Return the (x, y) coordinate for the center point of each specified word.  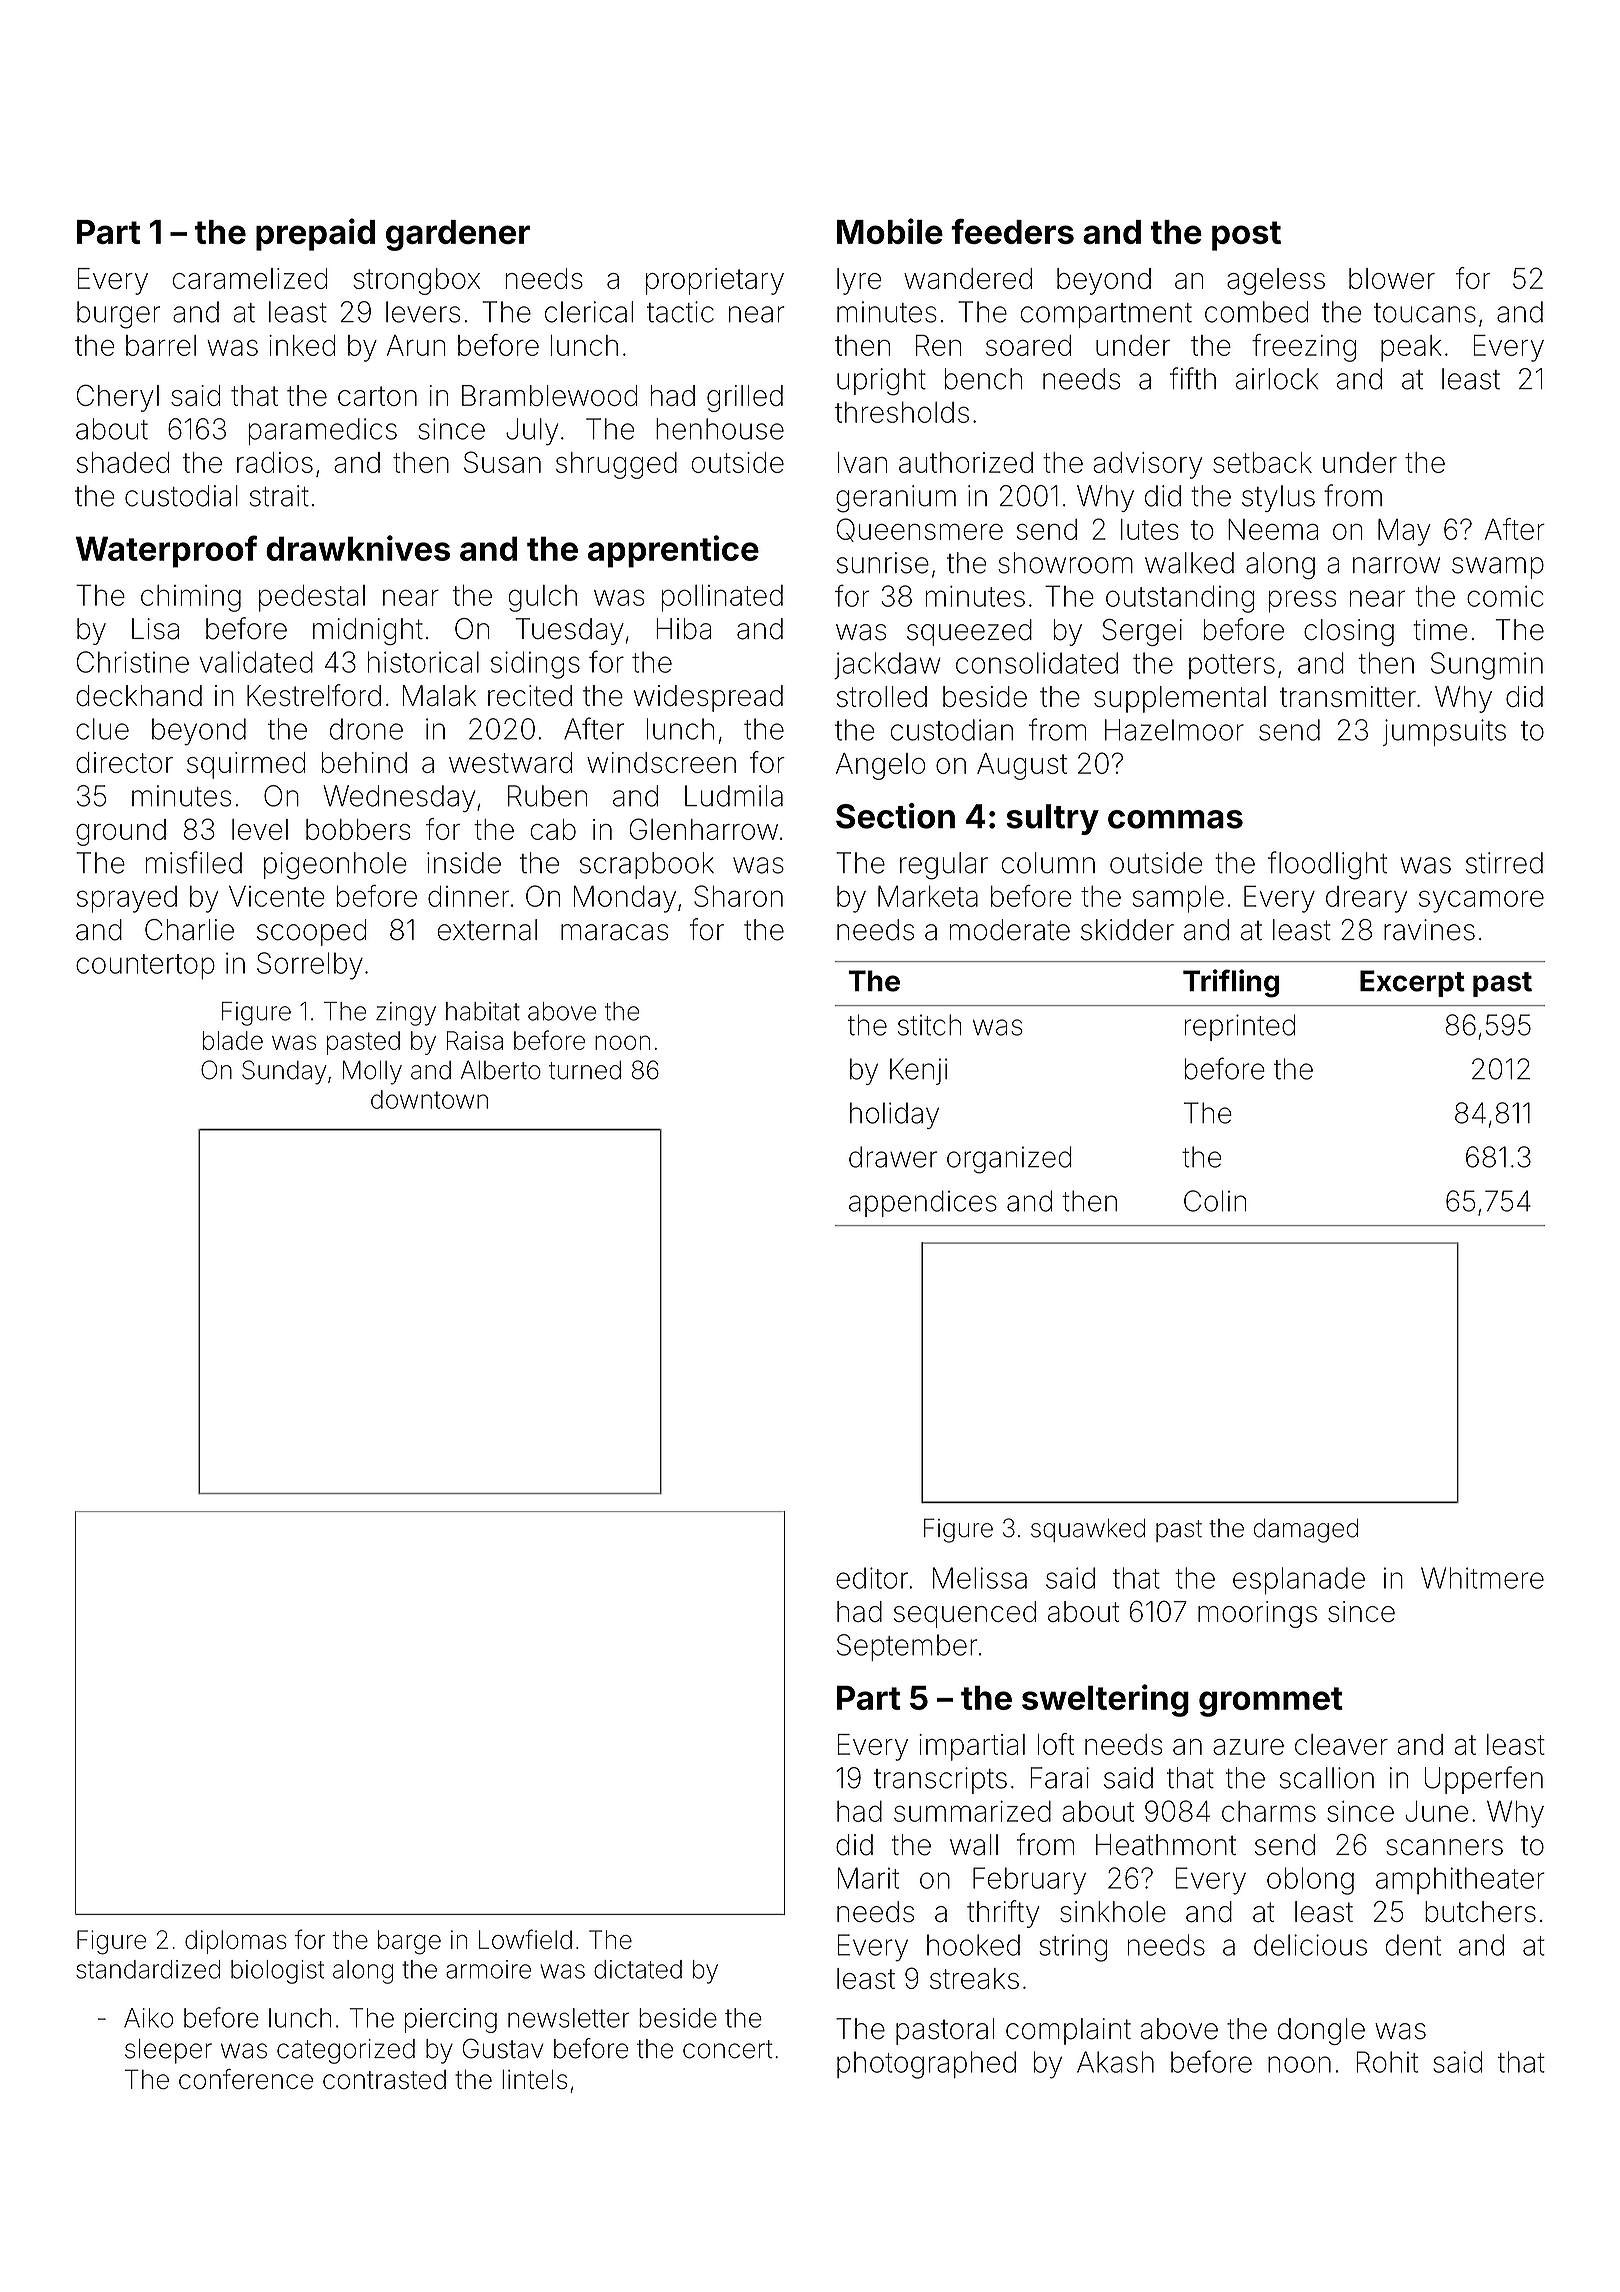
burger (118, 315)
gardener (458, 235)
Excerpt (1412, 983)
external (487, 930)
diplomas (236, 1942)
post (1246, 236)
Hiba (683, 629)
